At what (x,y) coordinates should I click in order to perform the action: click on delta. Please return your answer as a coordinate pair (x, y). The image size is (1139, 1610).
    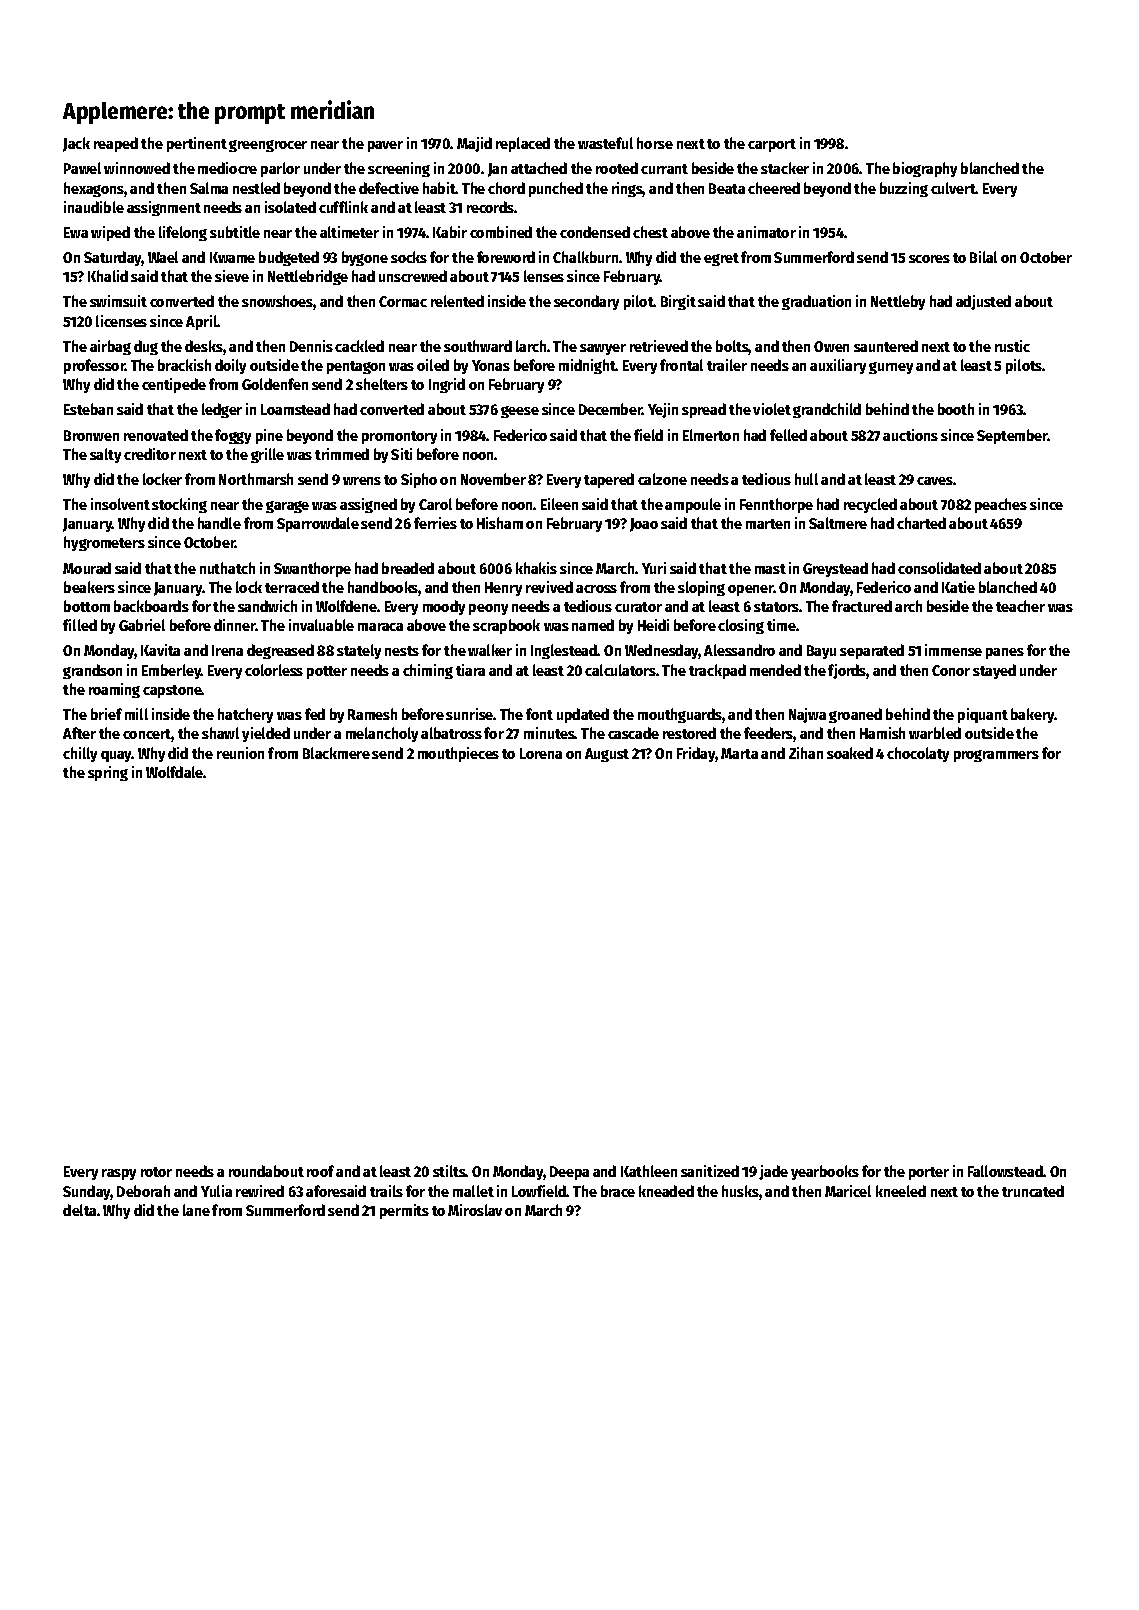
    Looking at the image, I should click on (79, 1210).
